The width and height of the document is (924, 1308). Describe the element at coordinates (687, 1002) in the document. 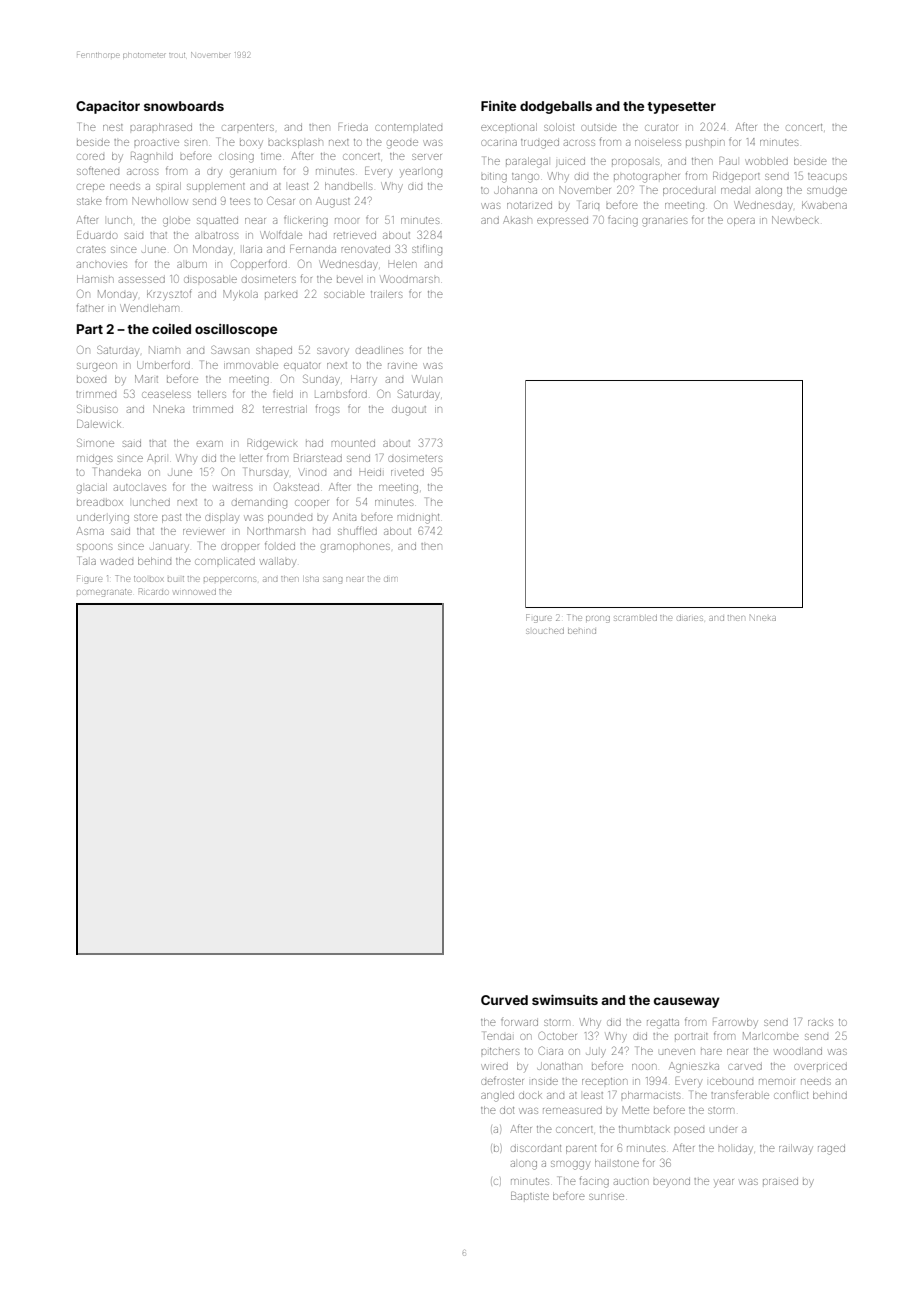

I see `causeway` at that location.
